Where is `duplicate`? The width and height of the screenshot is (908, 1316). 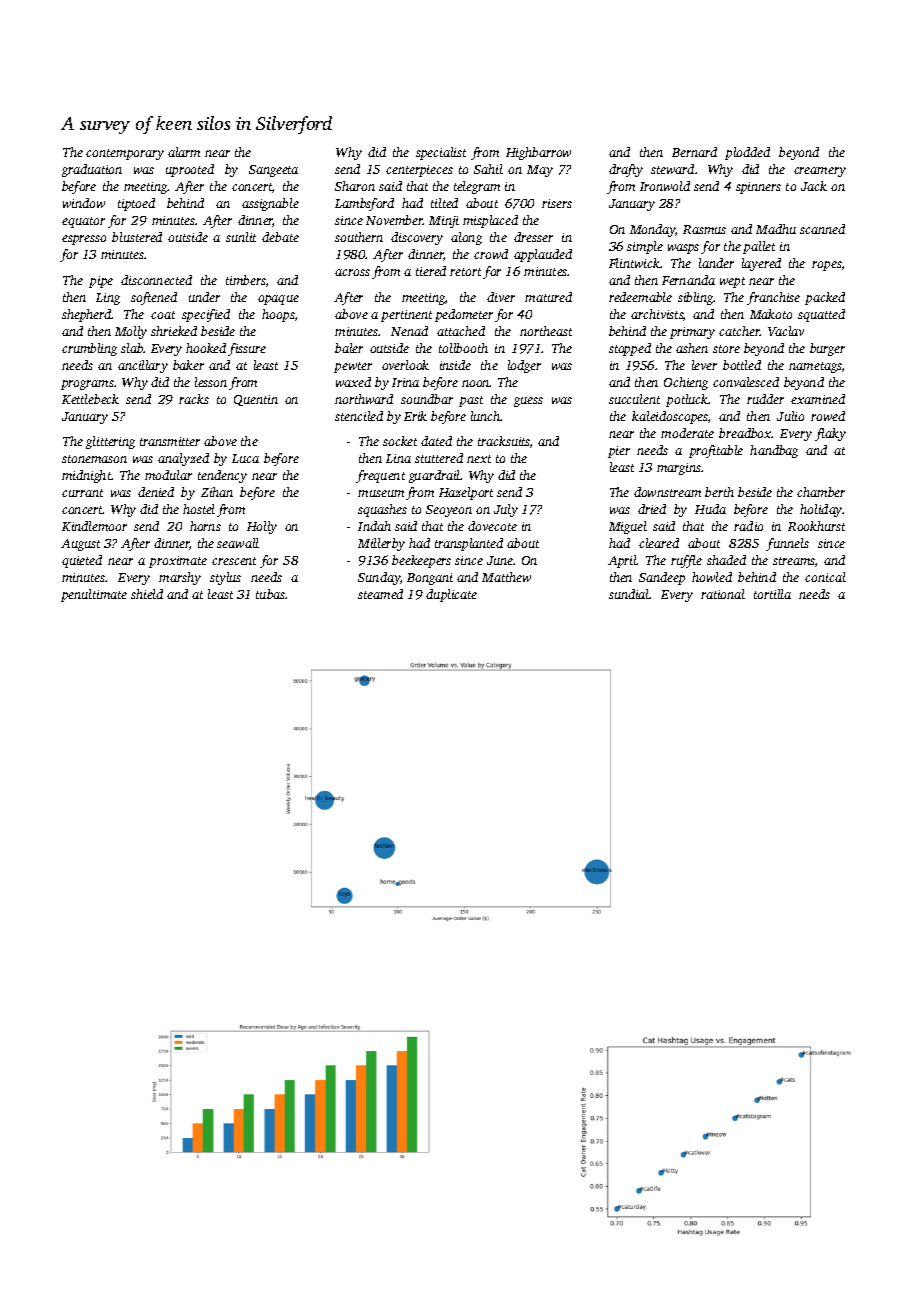
duplicate is located at coordinates (451, 595).
